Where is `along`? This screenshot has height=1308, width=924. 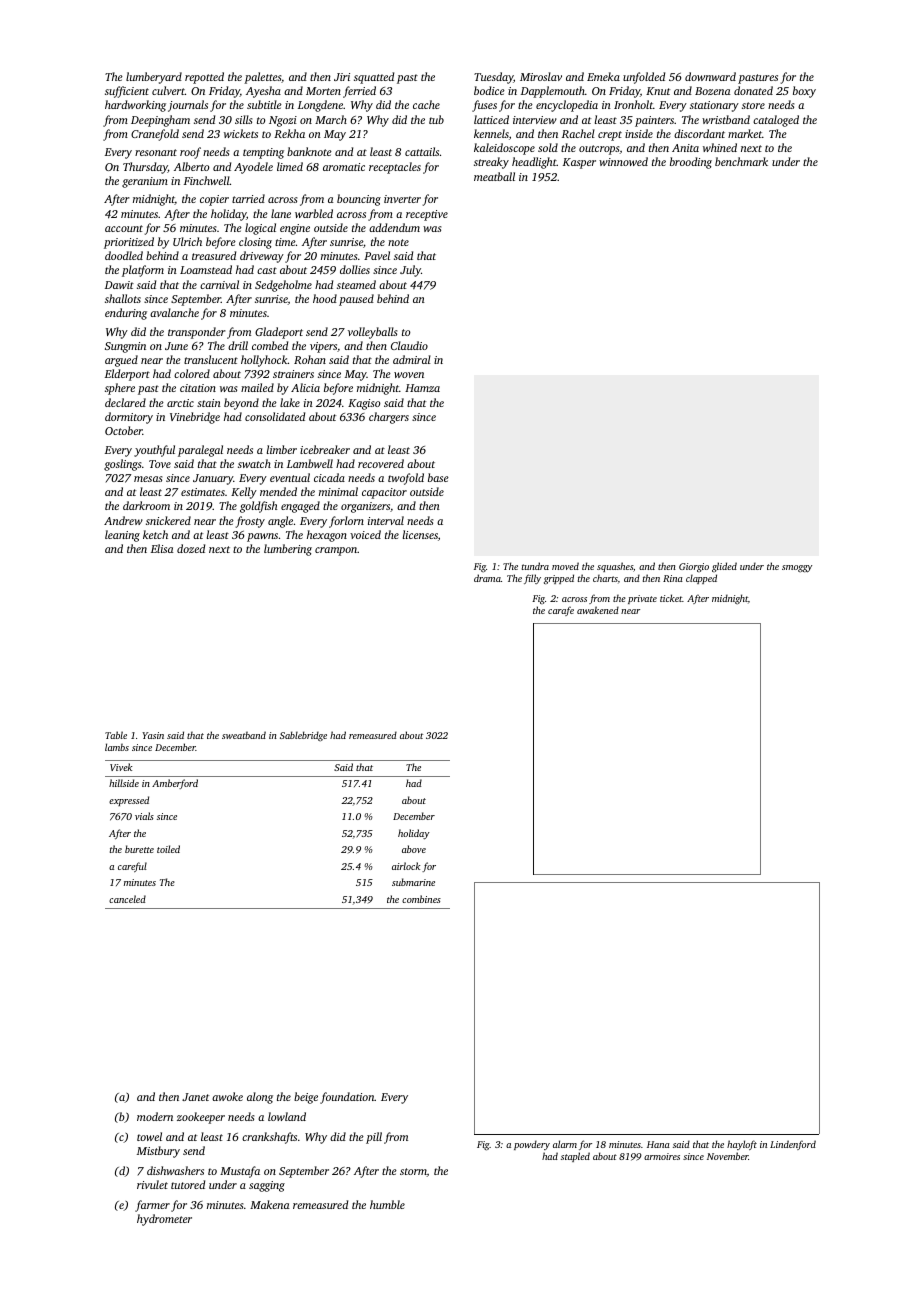 along is located at coordinates (260, 1098).
